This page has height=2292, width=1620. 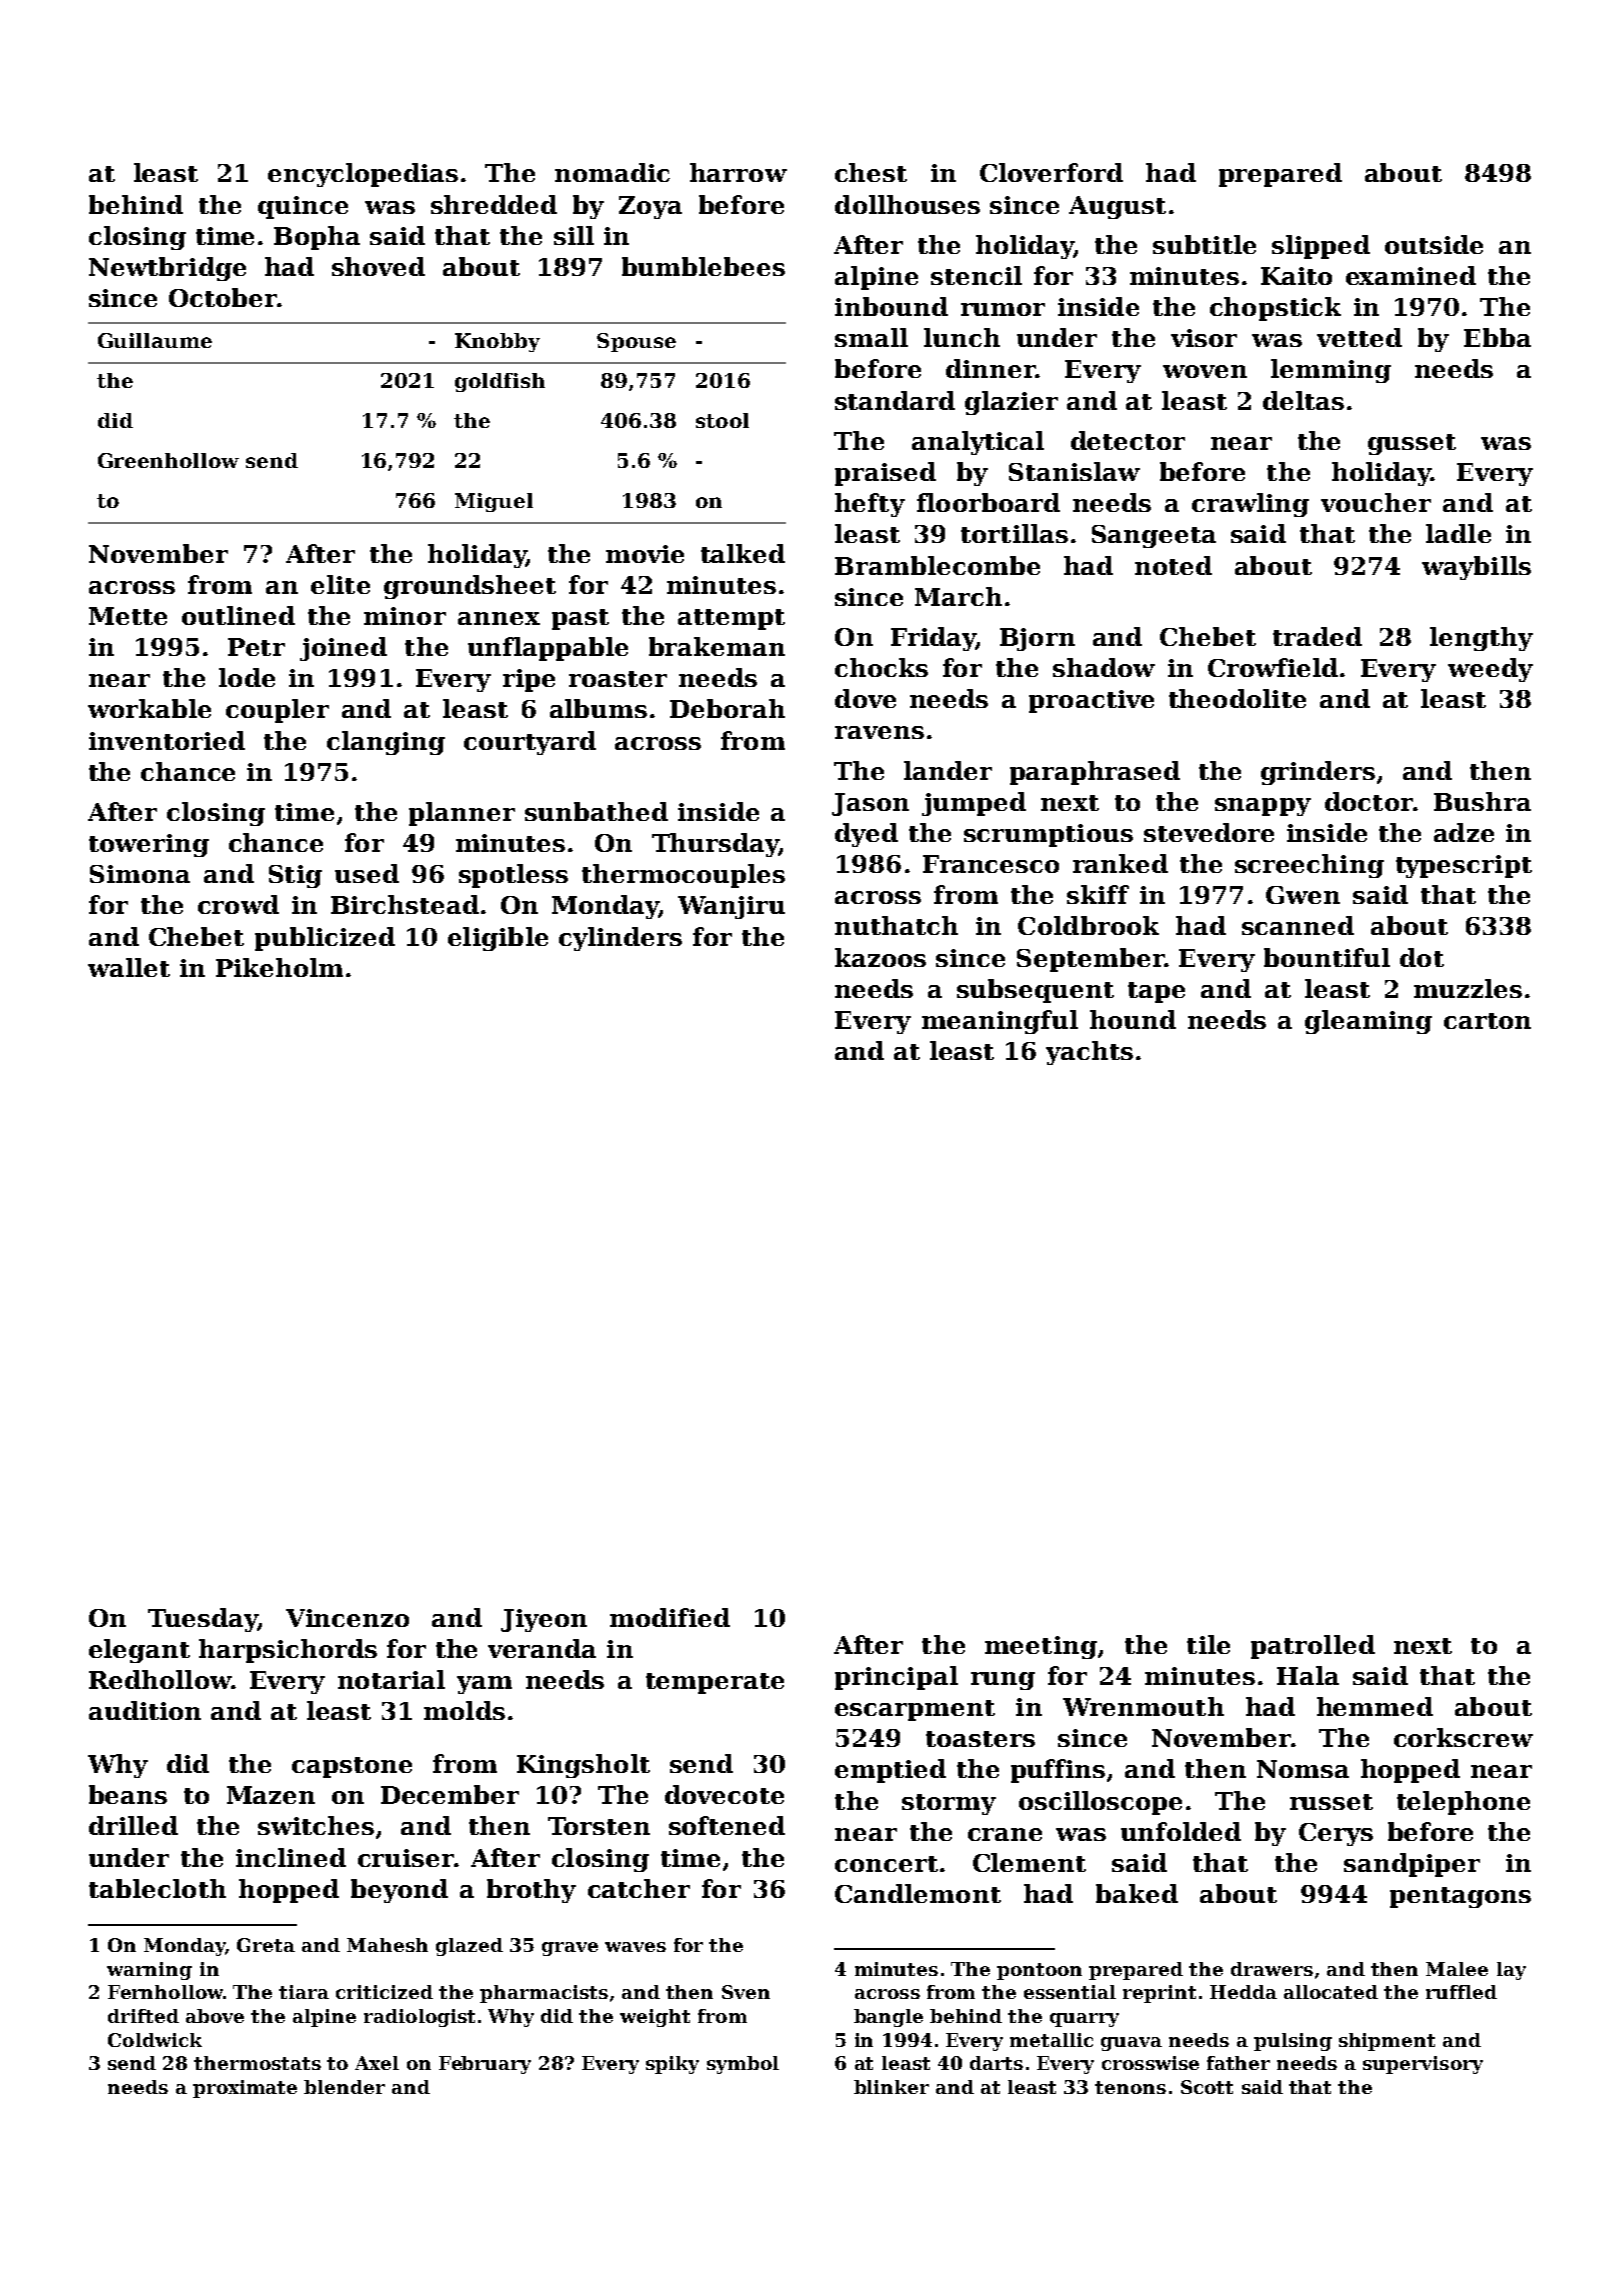 What do you see at coordinates (891, 2087) in the page?
I see `blinker` at bounding box center [891, 2087].
